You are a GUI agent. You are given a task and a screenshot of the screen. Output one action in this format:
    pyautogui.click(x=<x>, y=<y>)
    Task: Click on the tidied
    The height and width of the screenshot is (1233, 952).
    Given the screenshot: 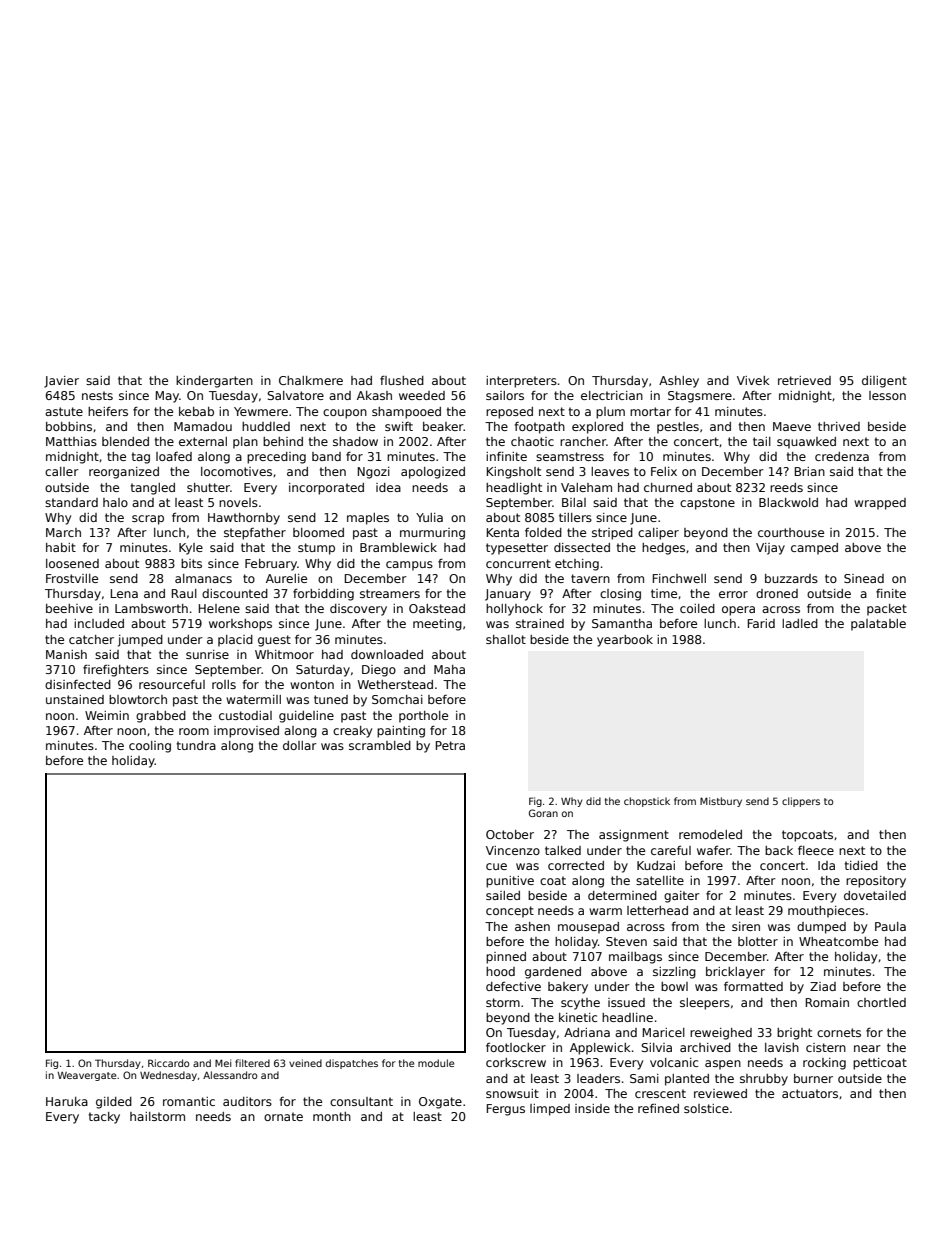 What is the action you would take?
    pyautogui.click(x=861, y=865)
